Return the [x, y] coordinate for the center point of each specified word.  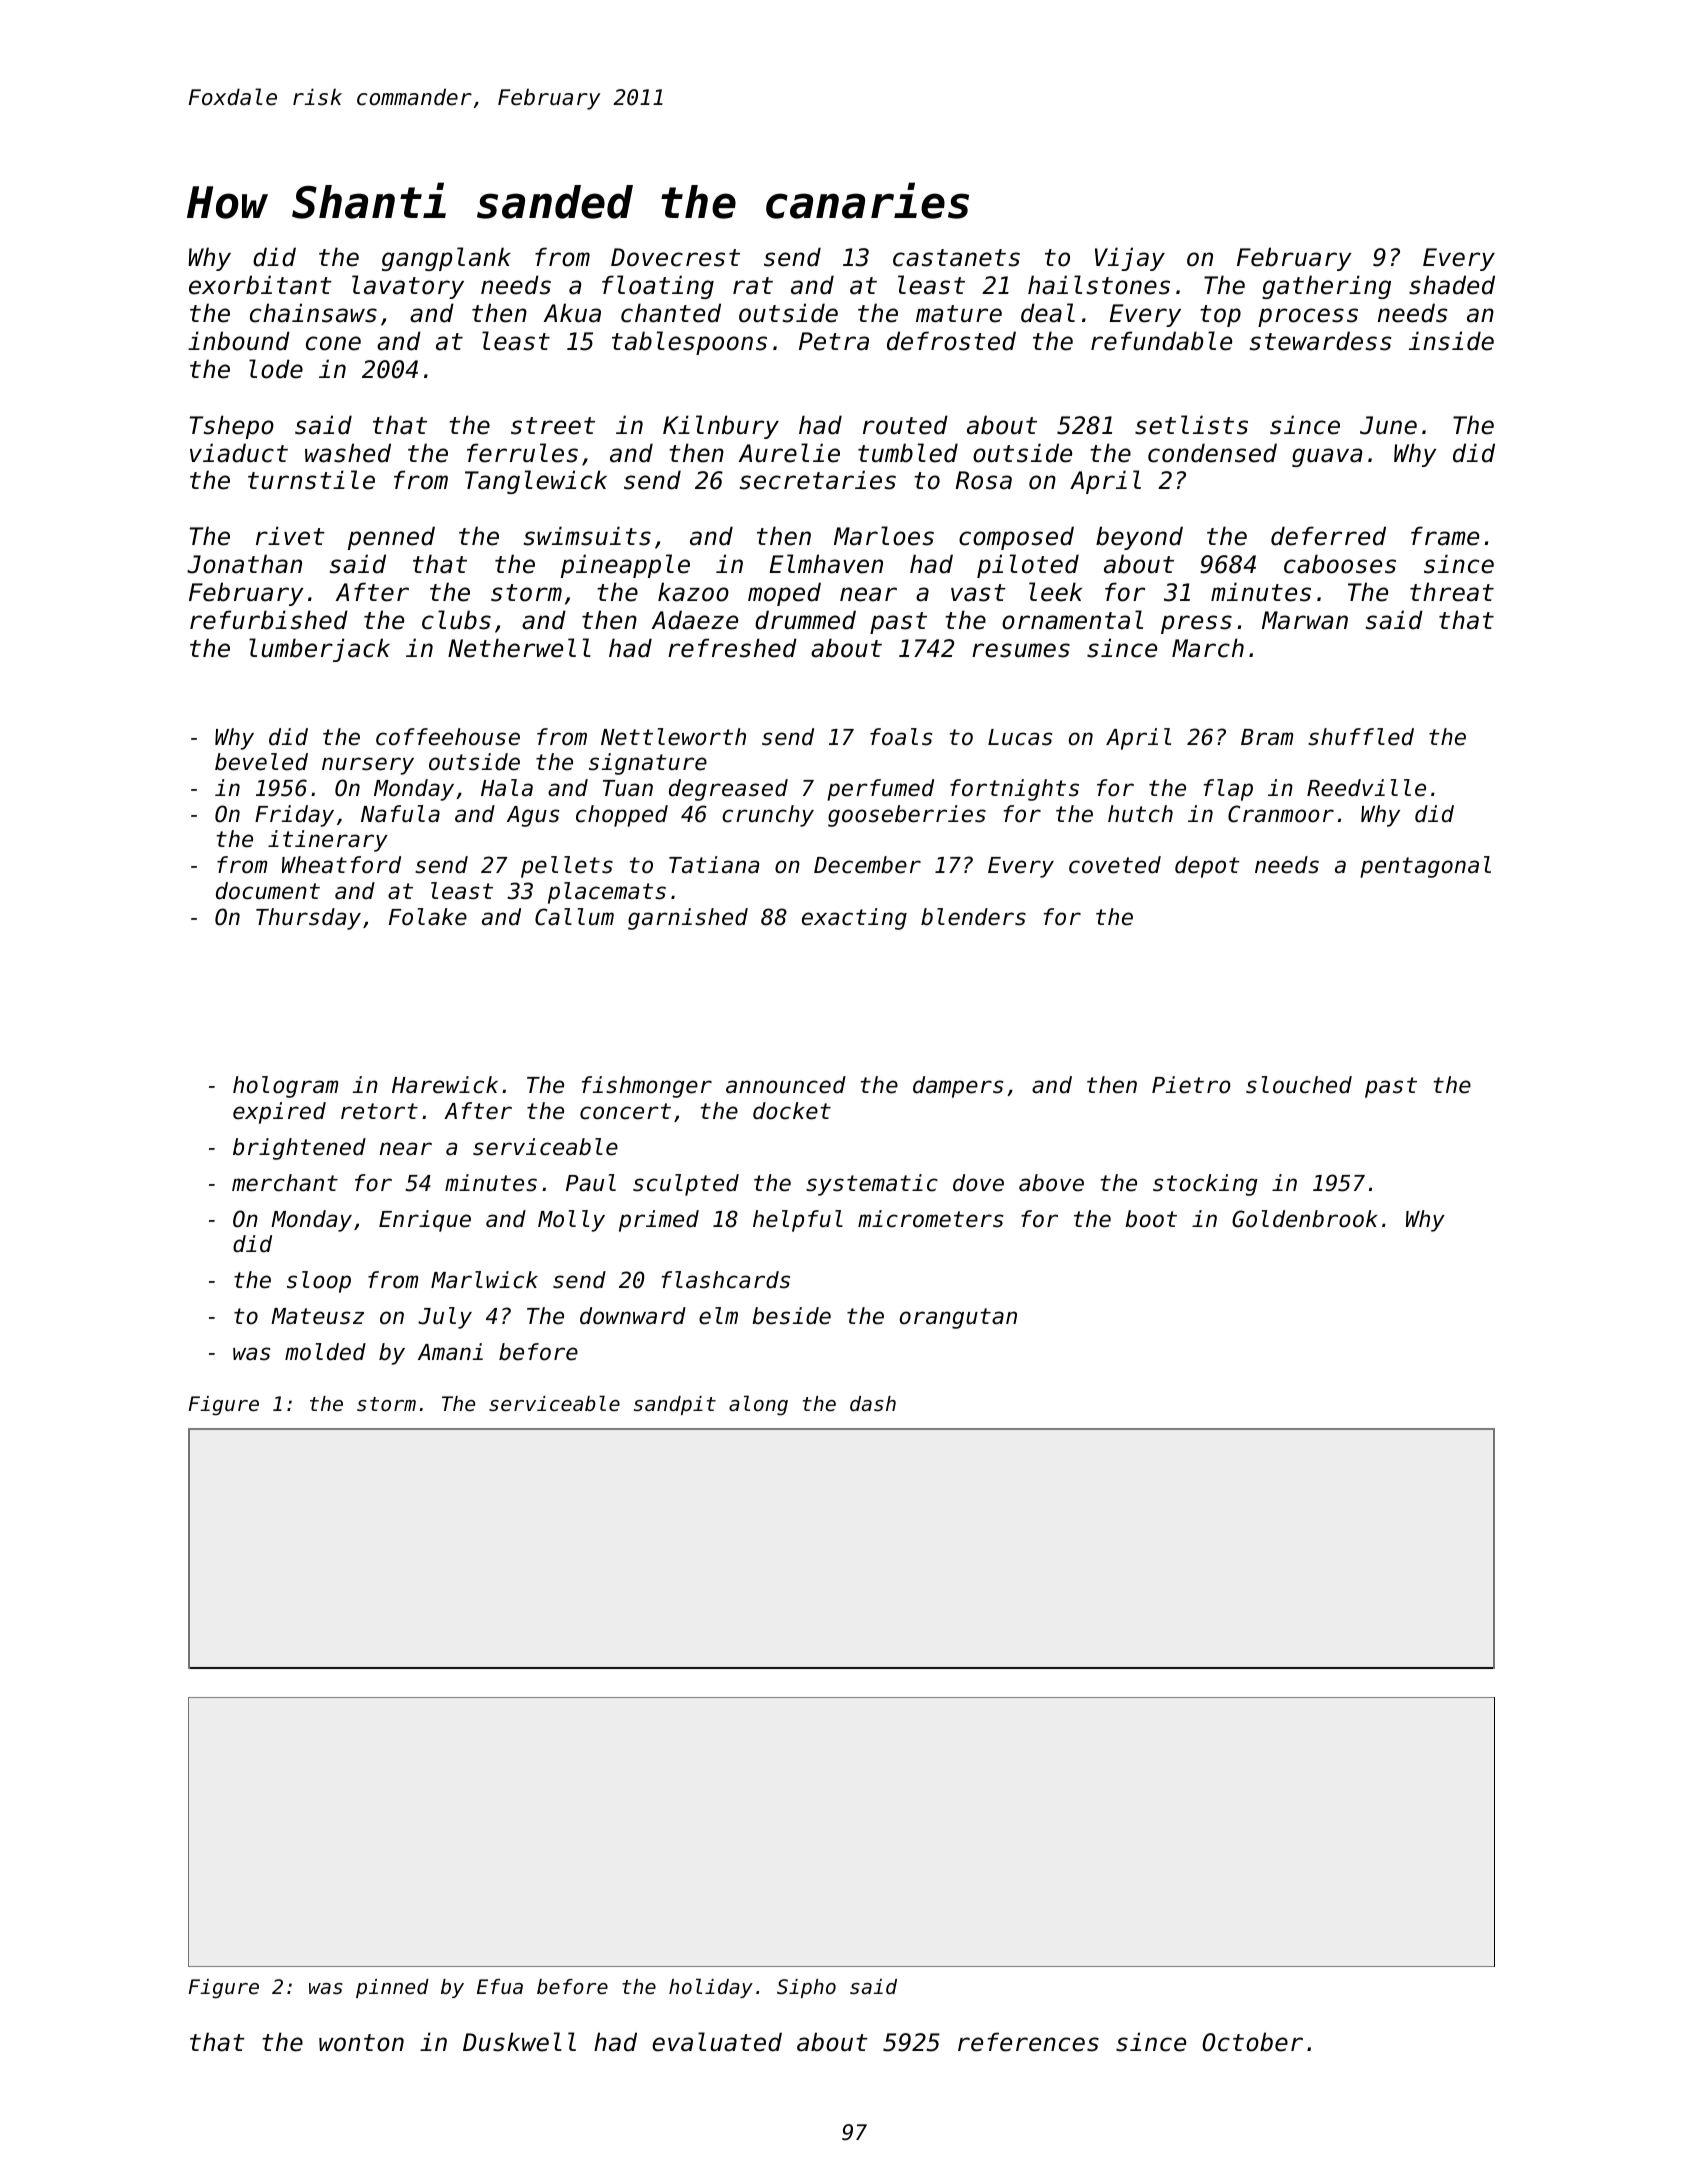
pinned [392, 1988]
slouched [1299, 1085]
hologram [285, 1087]
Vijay [1130, 259]
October [1252, 2042]
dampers [958, 1087]
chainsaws [313, 313]
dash [873, 1404]
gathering [1326, 287]
